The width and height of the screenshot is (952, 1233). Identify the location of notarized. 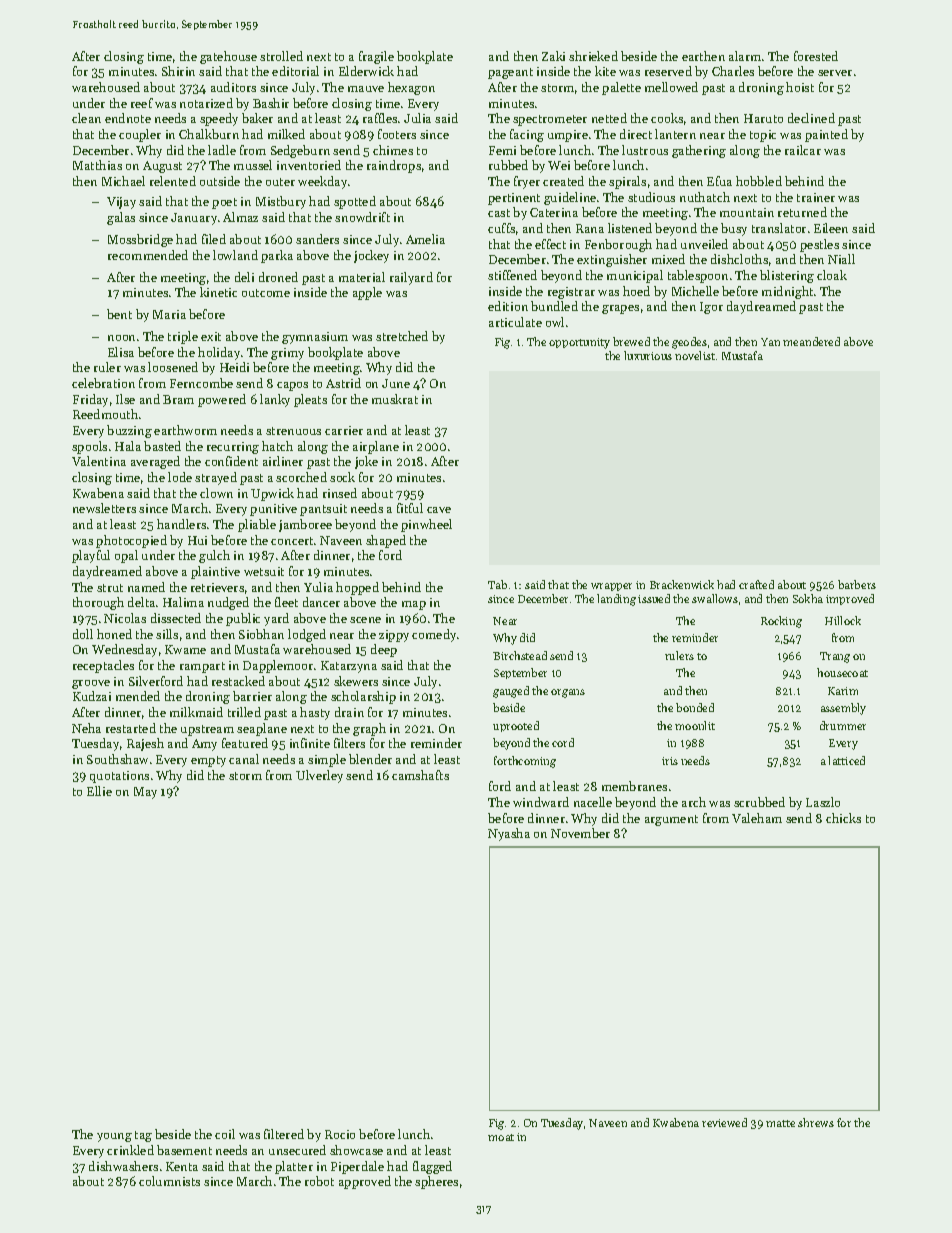
(206, 103).
